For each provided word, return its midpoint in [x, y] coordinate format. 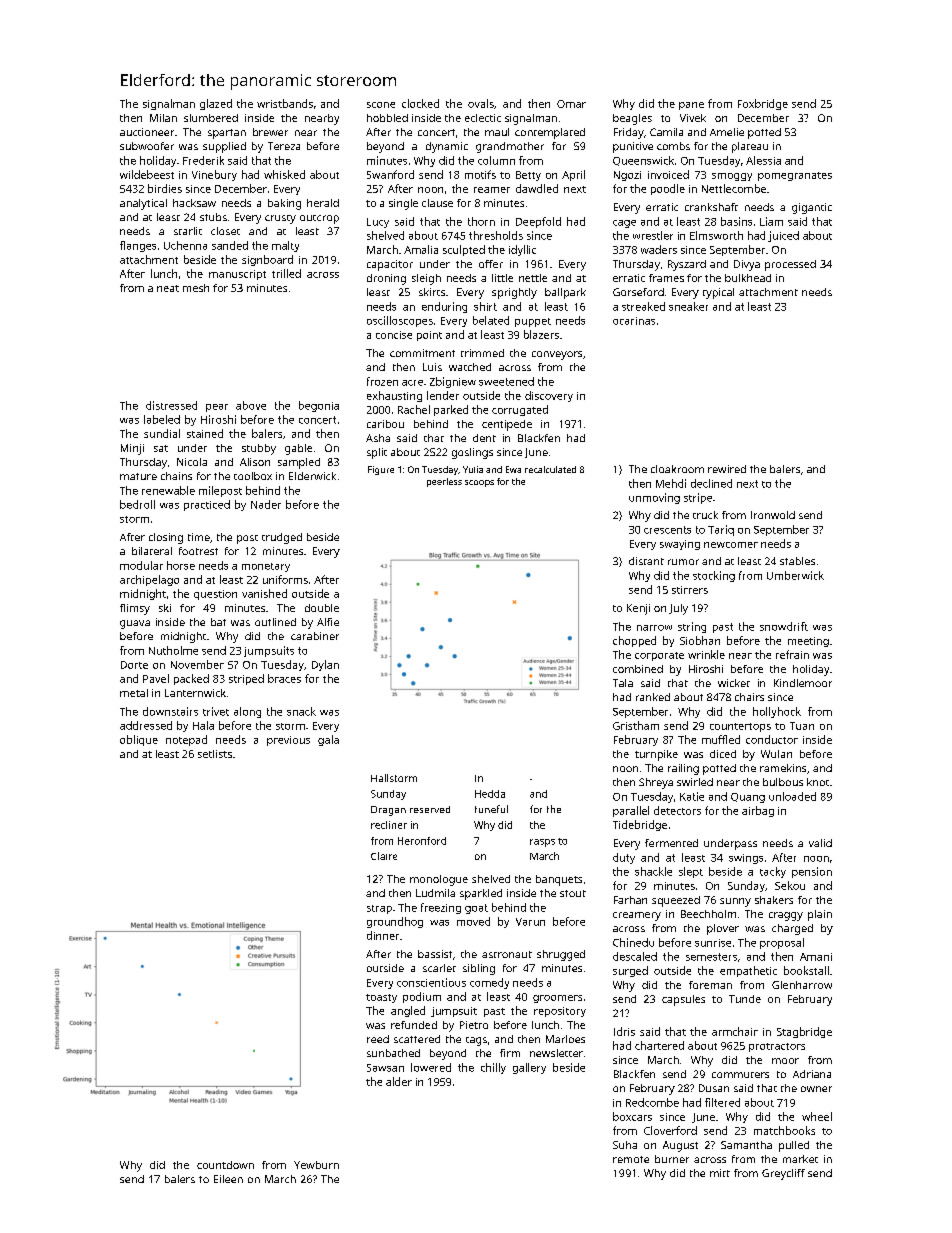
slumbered [211, 118]
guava [135, 624]
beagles [632, 119]
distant [646, 561]
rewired [727, 469]
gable [298, 449]
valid [820, 843]
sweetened [506, 381]
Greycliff [783, 1174]
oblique [139, 740]
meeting [808, 642]
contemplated [550, 133]
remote [631, 1159]
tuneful [491, 809]
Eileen [228, 1179]
